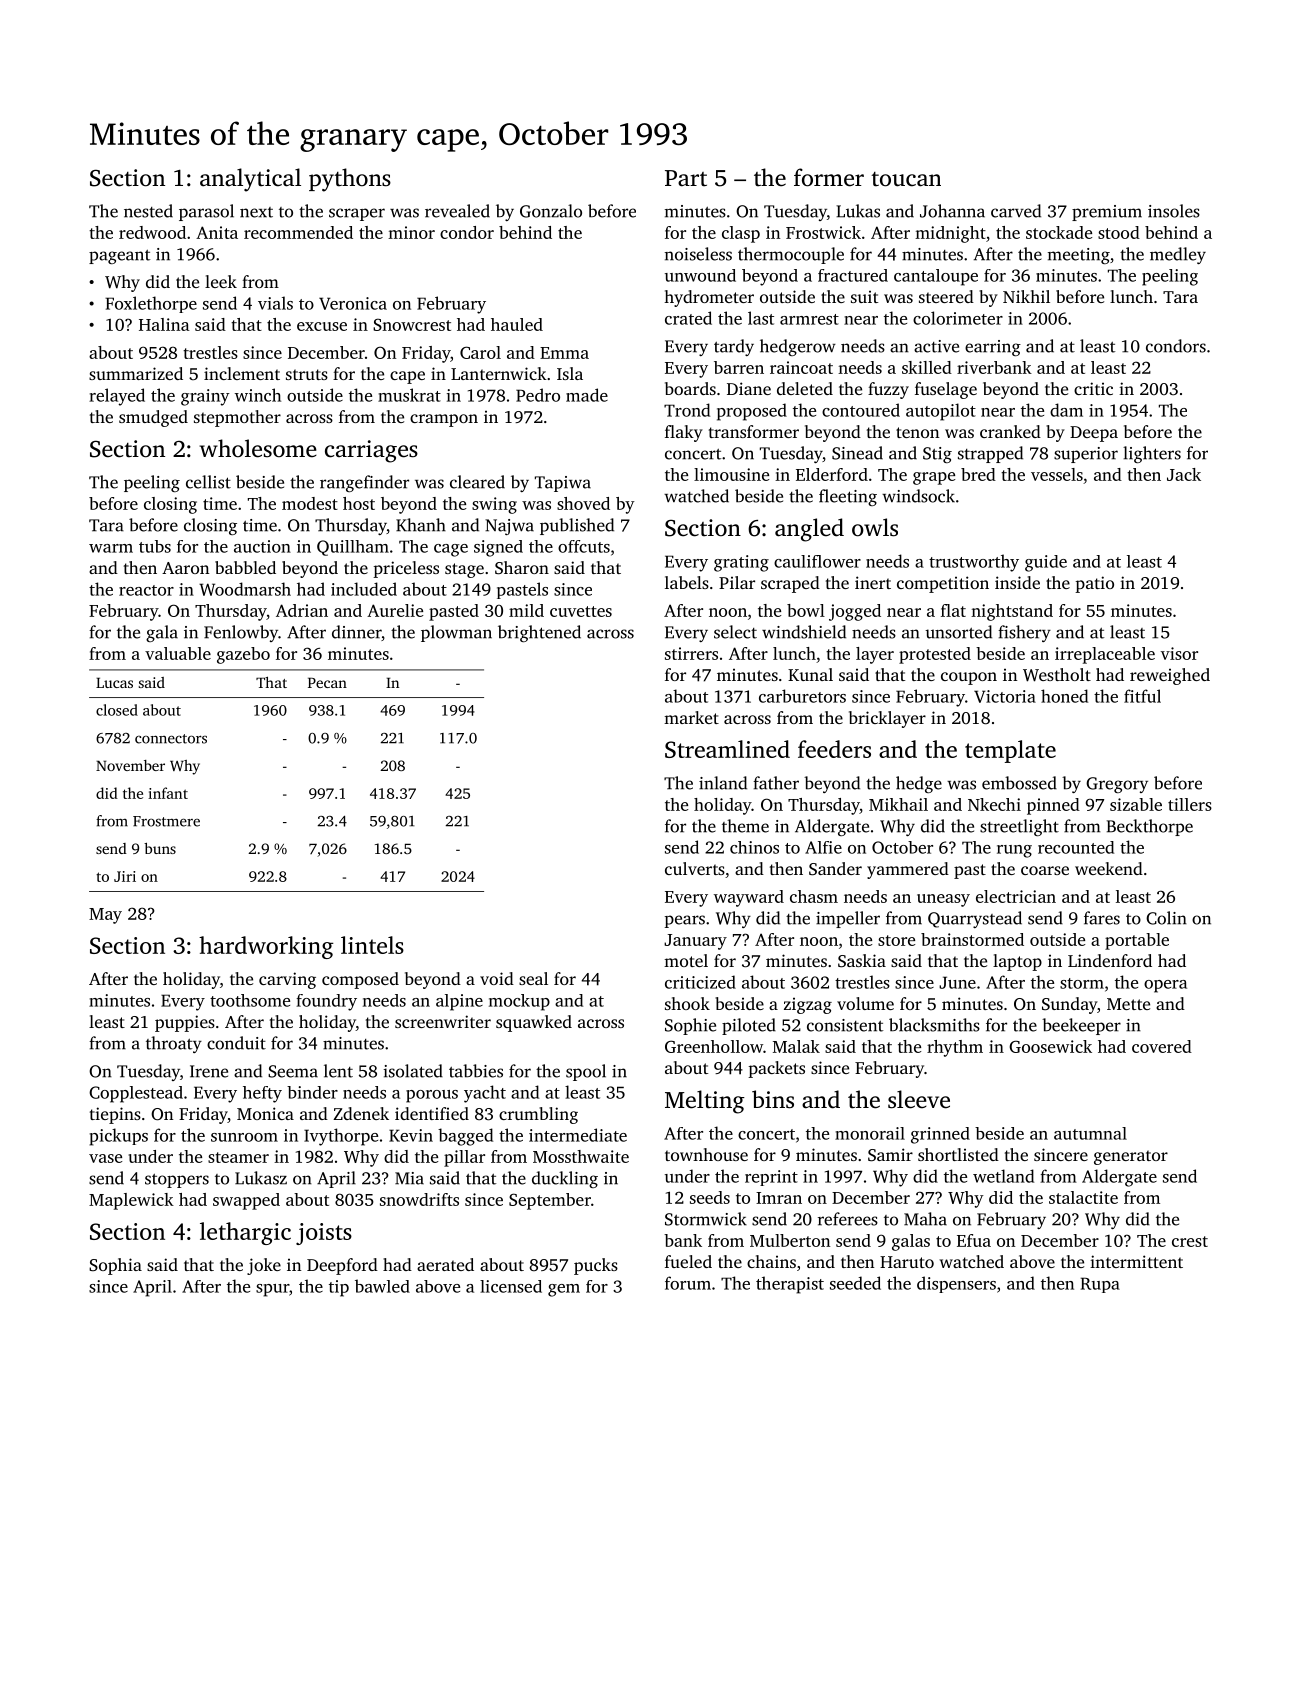  What do you see at coordinates (1174, 211) in the page?
I see `insoles` at bounding box center [1174, 211].
